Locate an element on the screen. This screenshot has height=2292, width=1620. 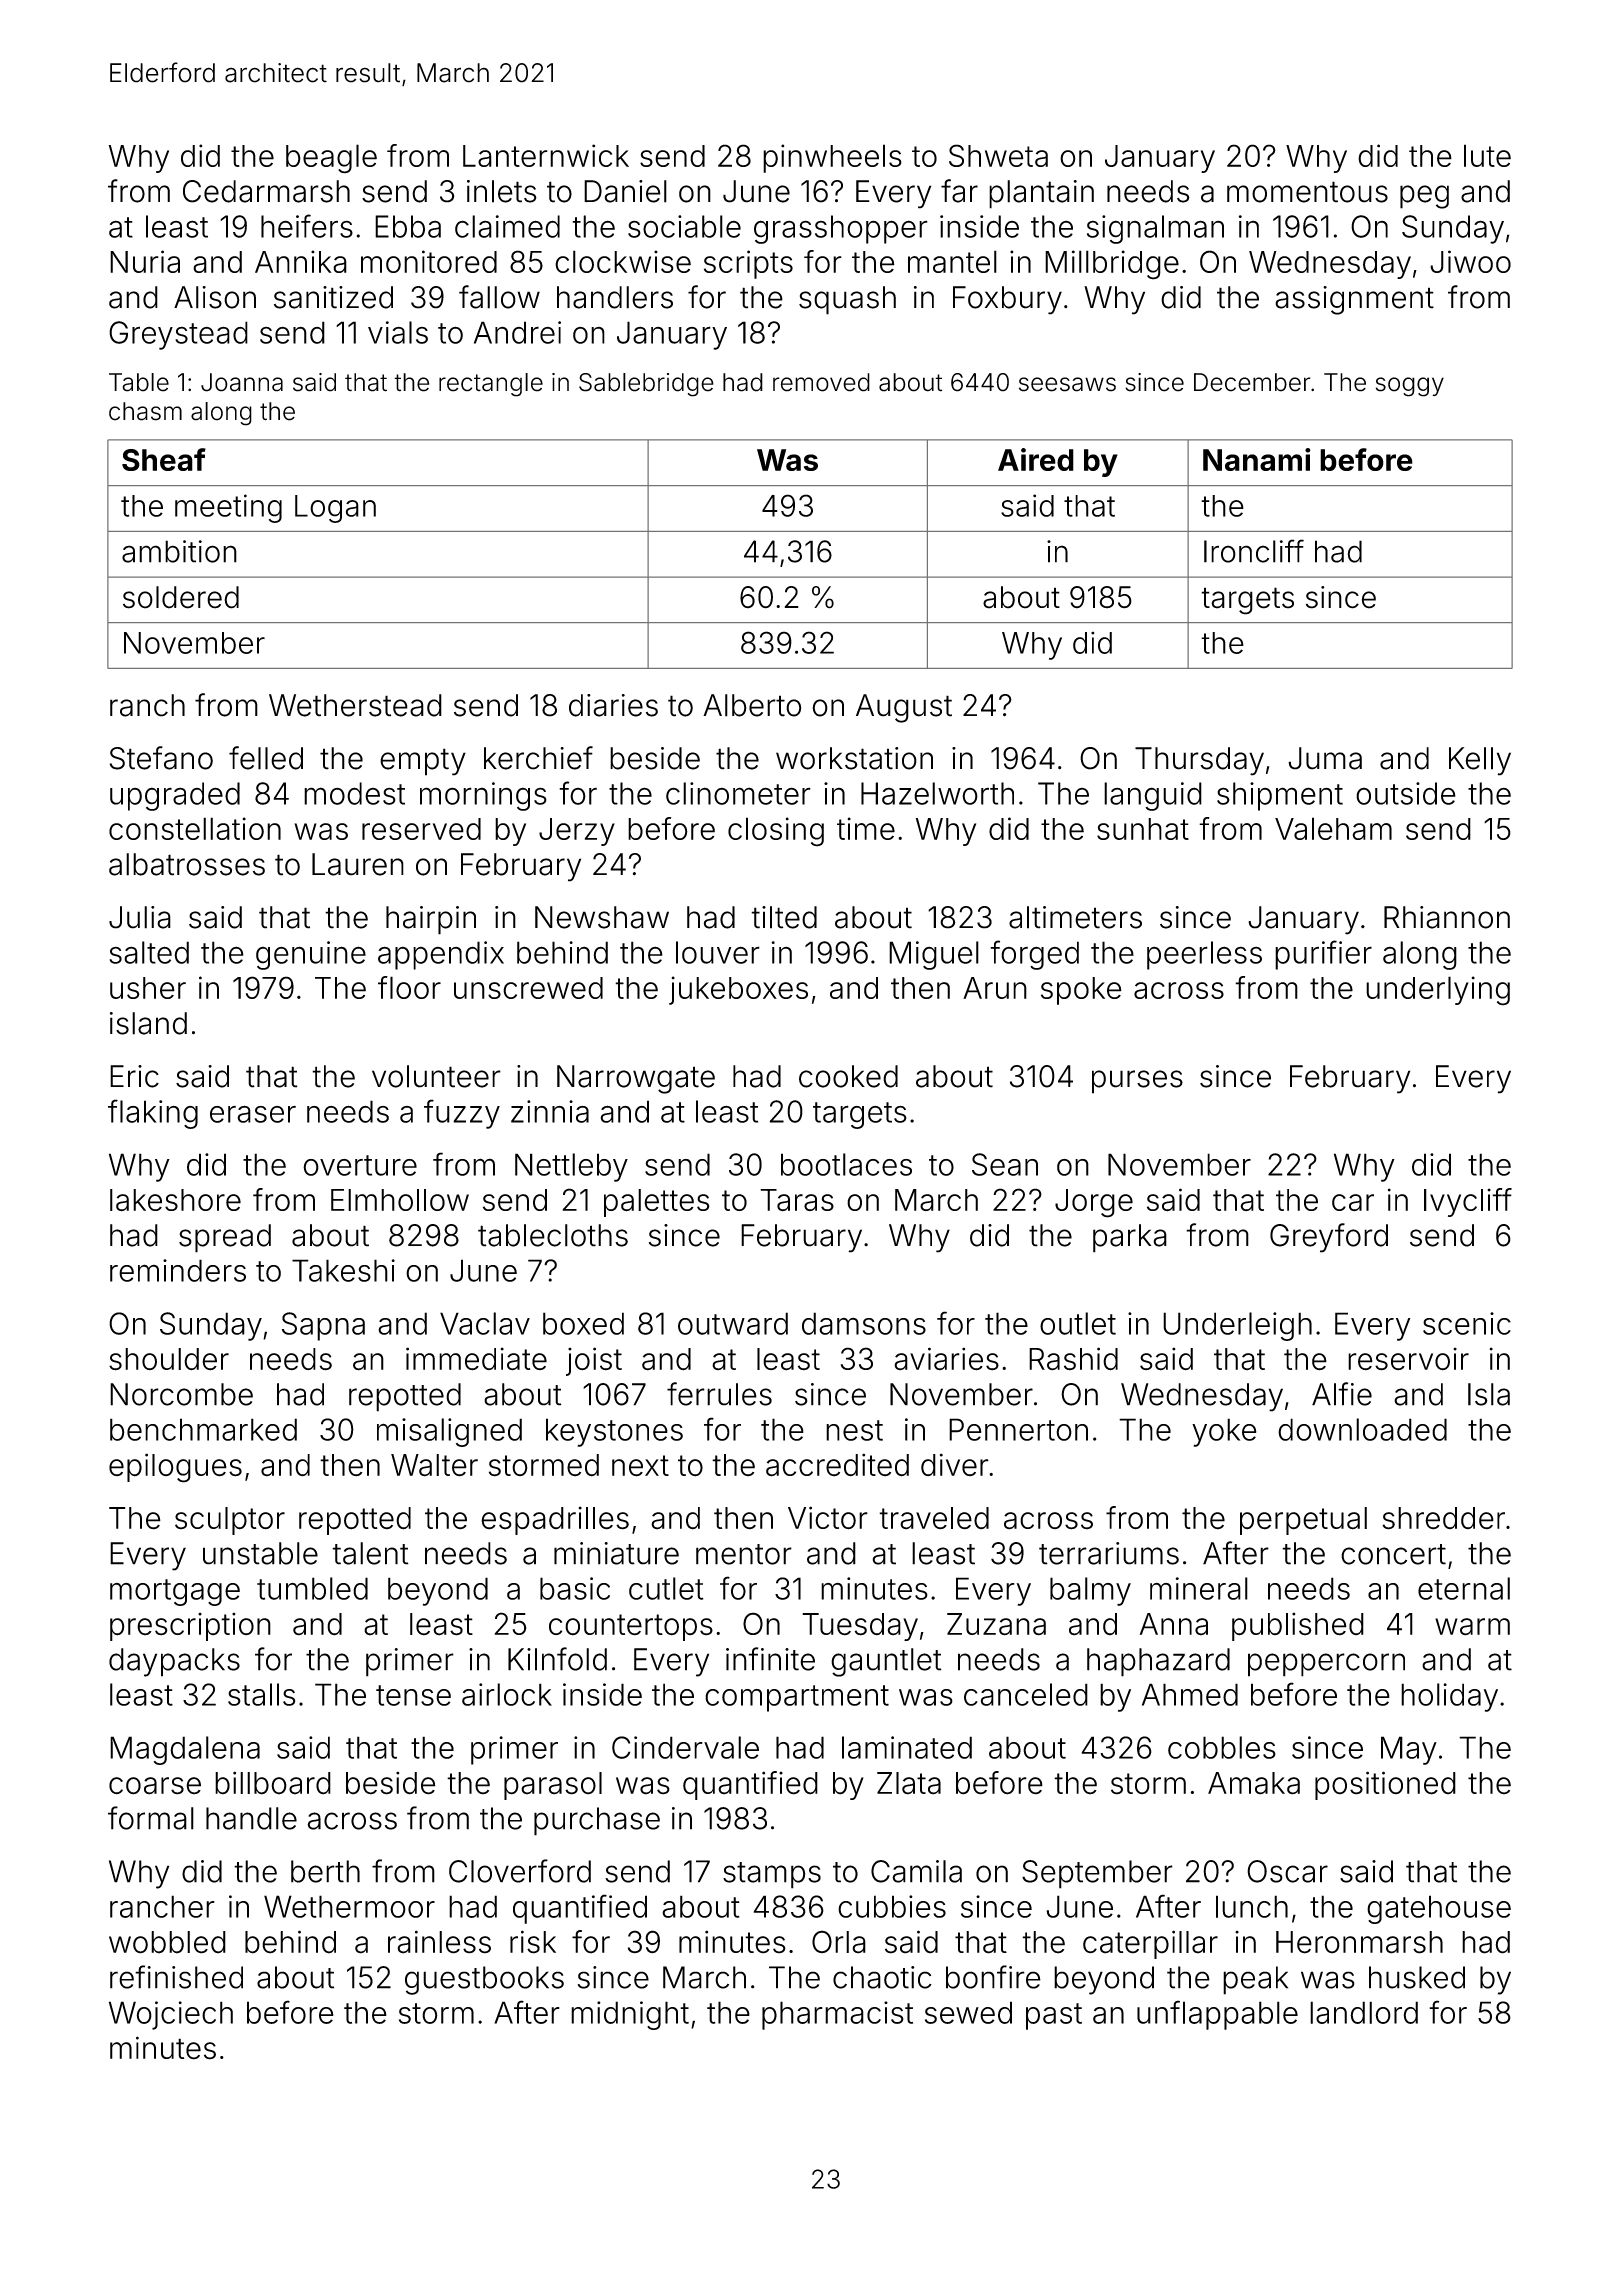
stamps is located at coordinates (772, 1875).
